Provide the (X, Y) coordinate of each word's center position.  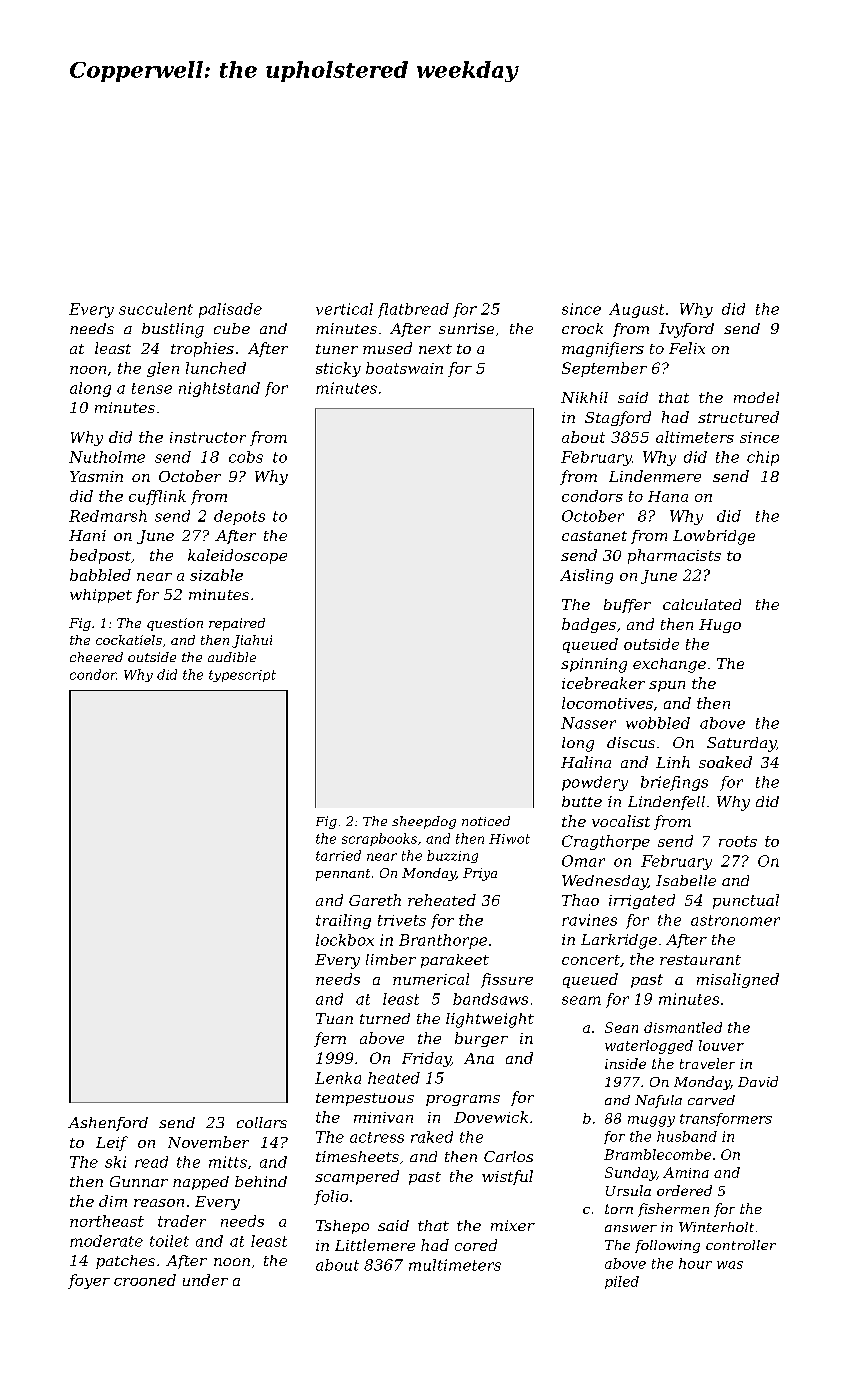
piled (622, 1282)
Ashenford (108, 1124)
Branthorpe (443, 941)
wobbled (658, 723)
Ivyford (686, 330)
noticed (486, 821)
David (758, 1081)
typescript (242, 676)
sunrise (466, 328)
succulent (156, 309)
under (205, 1280)
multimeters (455, 1265)
